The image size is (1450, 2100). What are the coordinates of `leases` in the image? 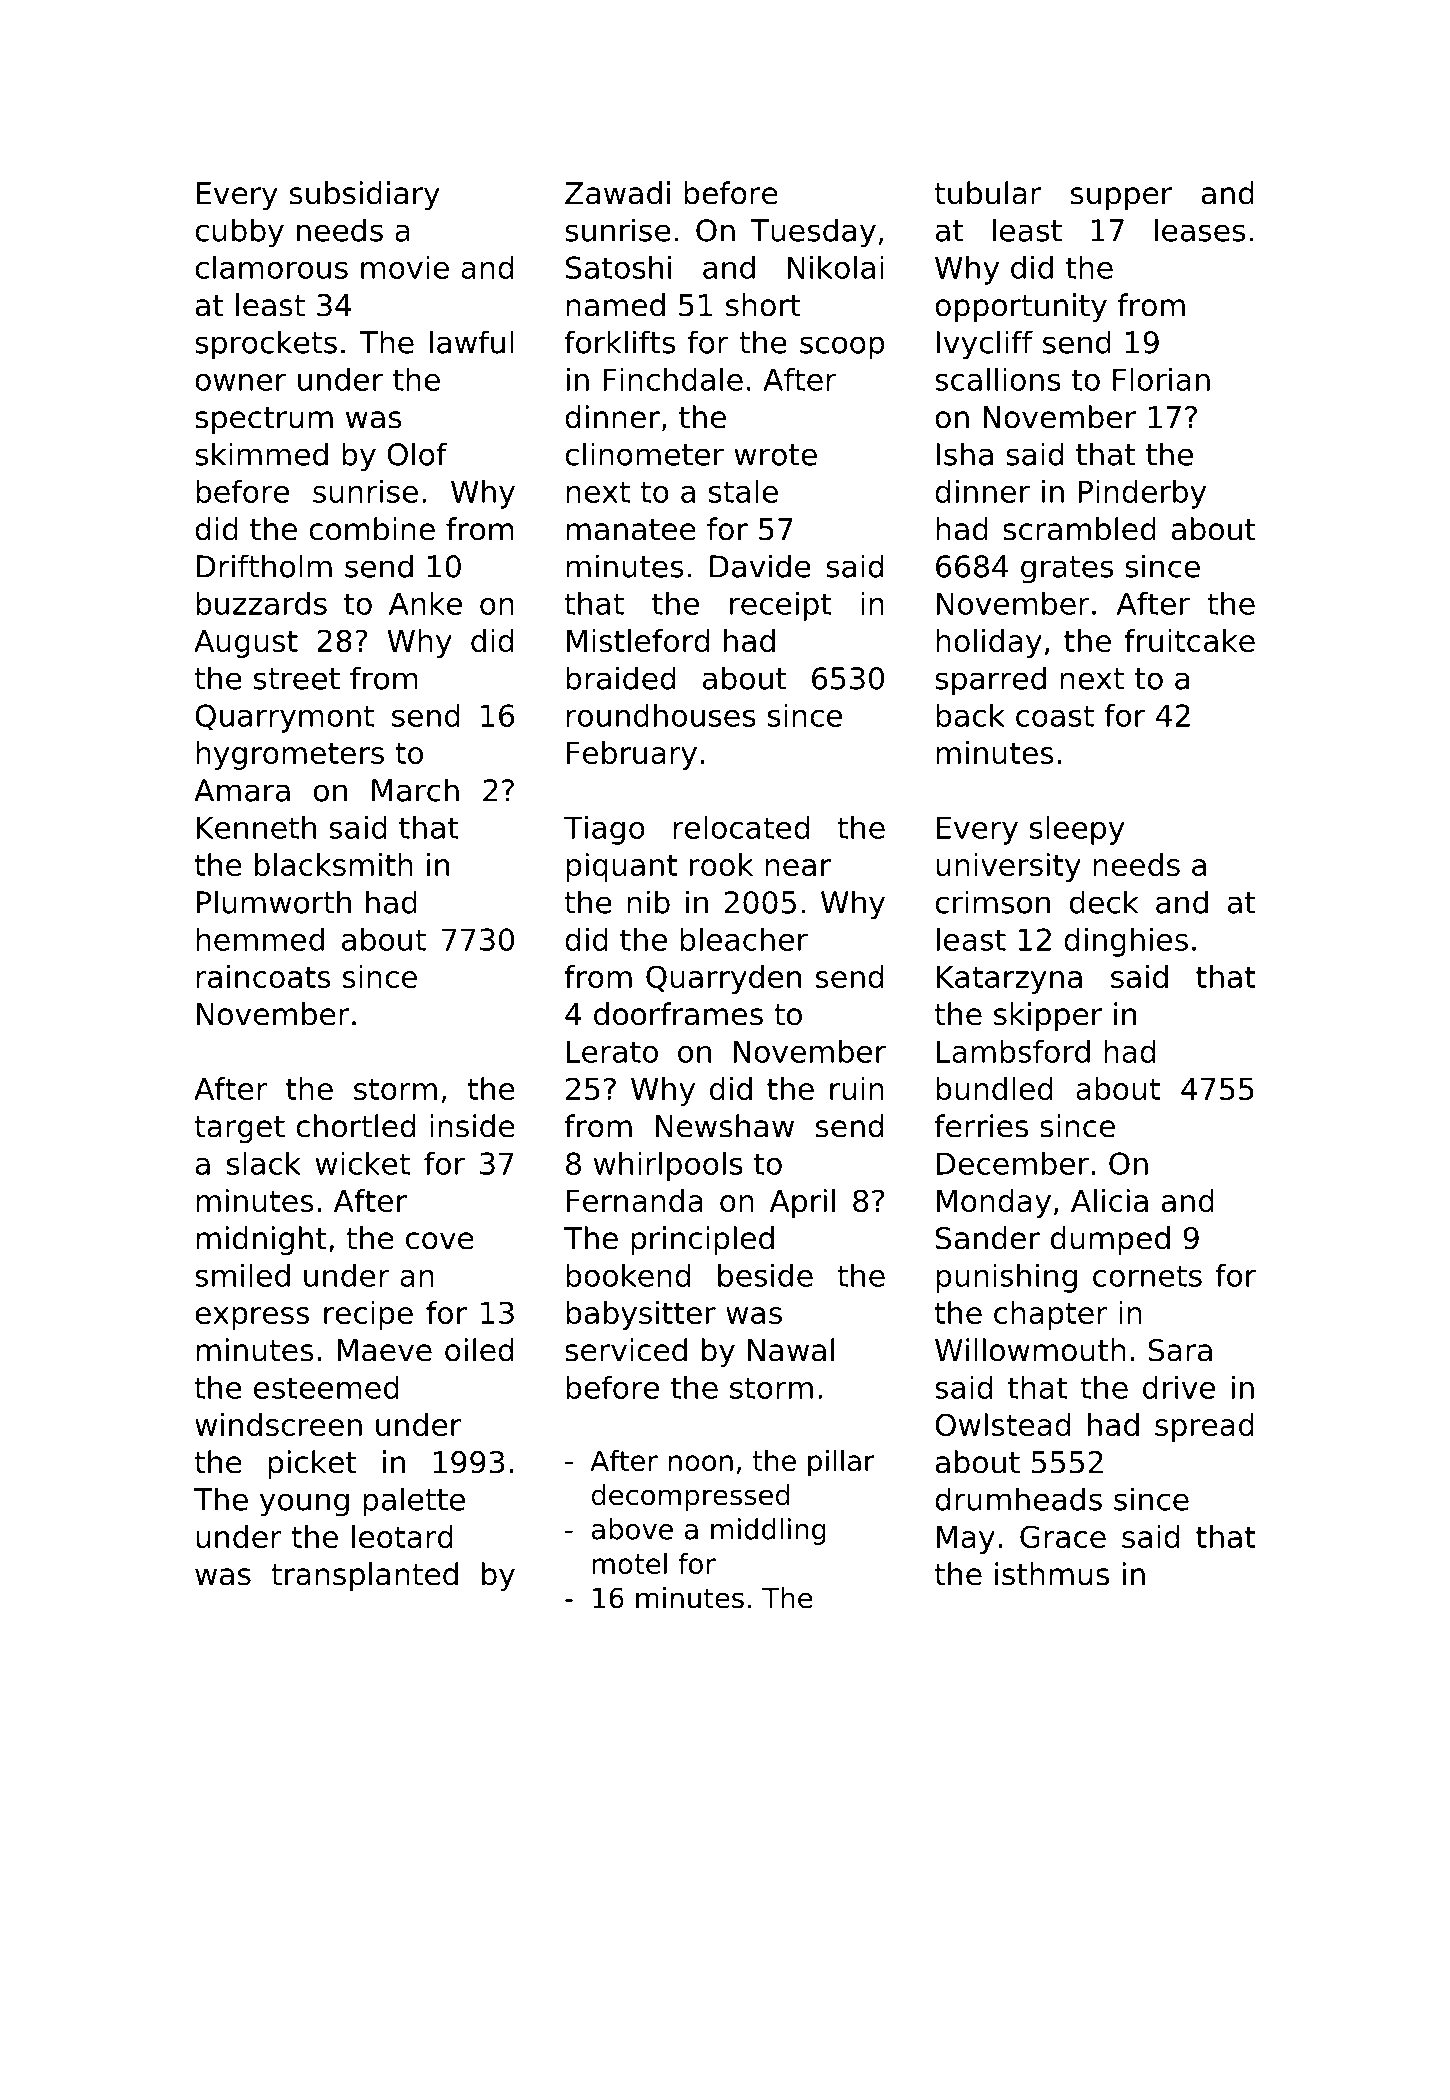 It's located at (1200, 230).
